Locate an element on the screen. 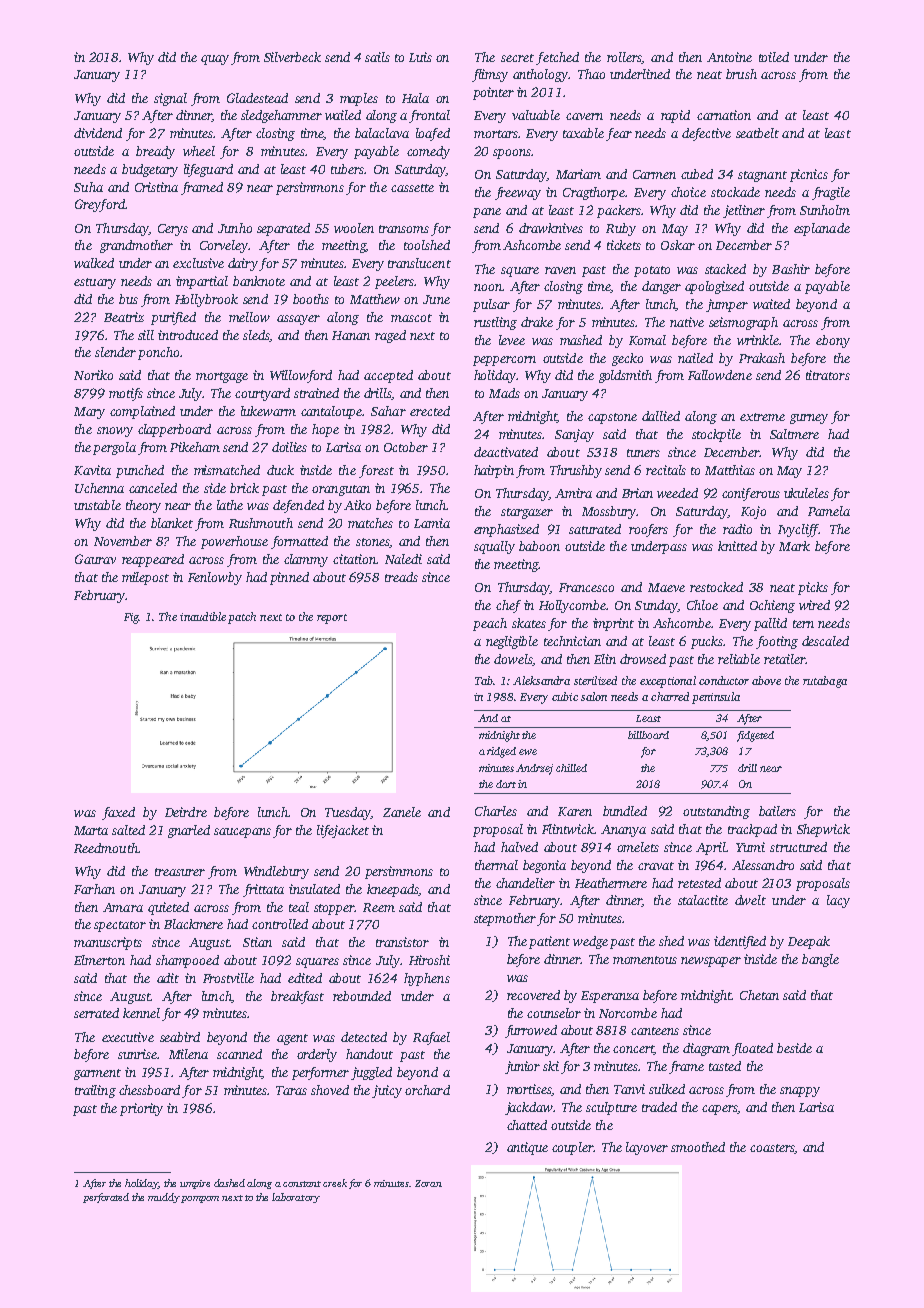 The image size is (924, 1308). inaudible is located at coordinates (203, 616).
